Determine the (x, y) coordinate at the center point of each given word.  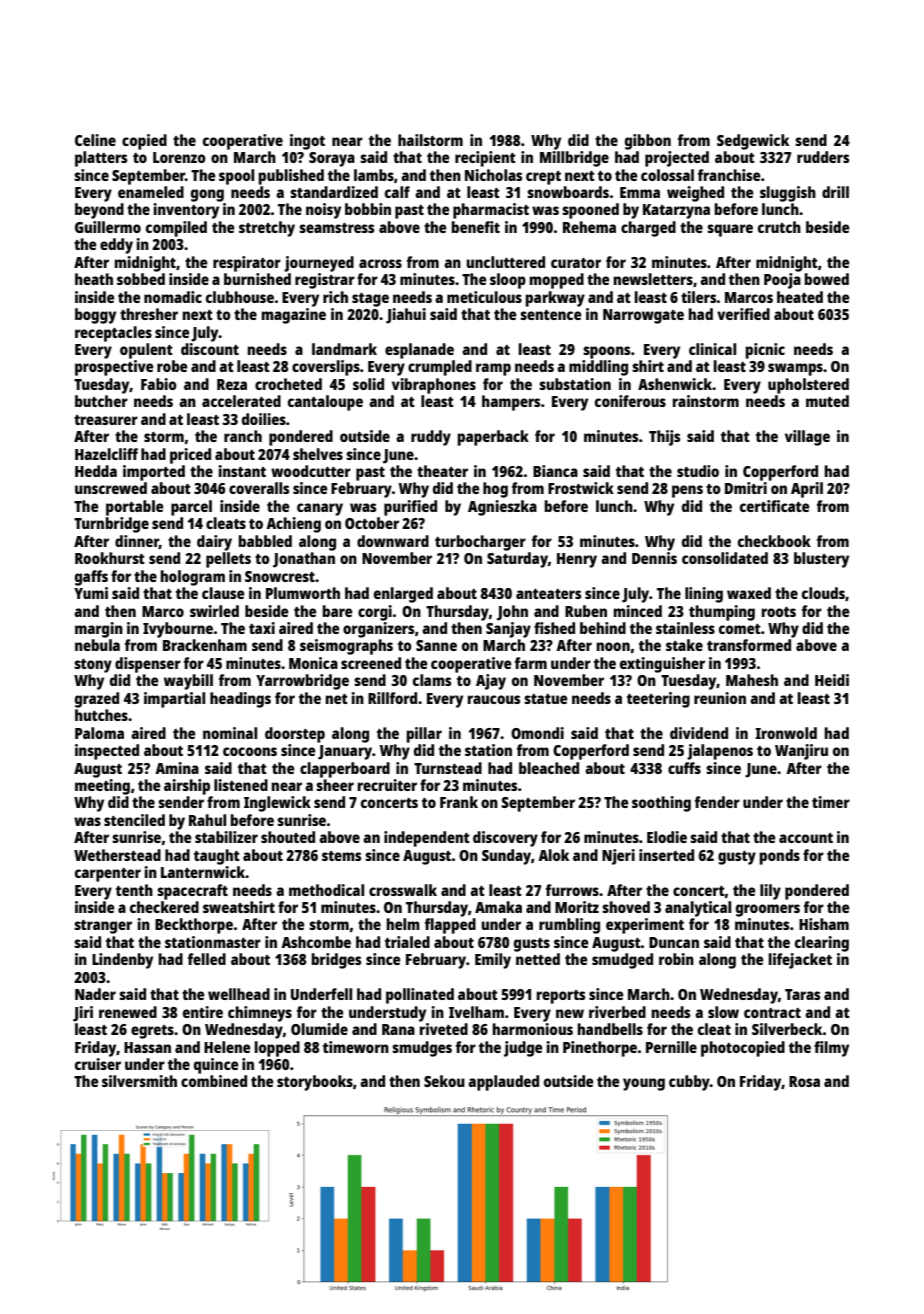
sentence (551, 315)
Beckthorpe (194, 926)
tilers (699, 297)
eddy (116, 246)
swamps (795, 369)
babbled (265, 541)
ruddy (431, 438)
